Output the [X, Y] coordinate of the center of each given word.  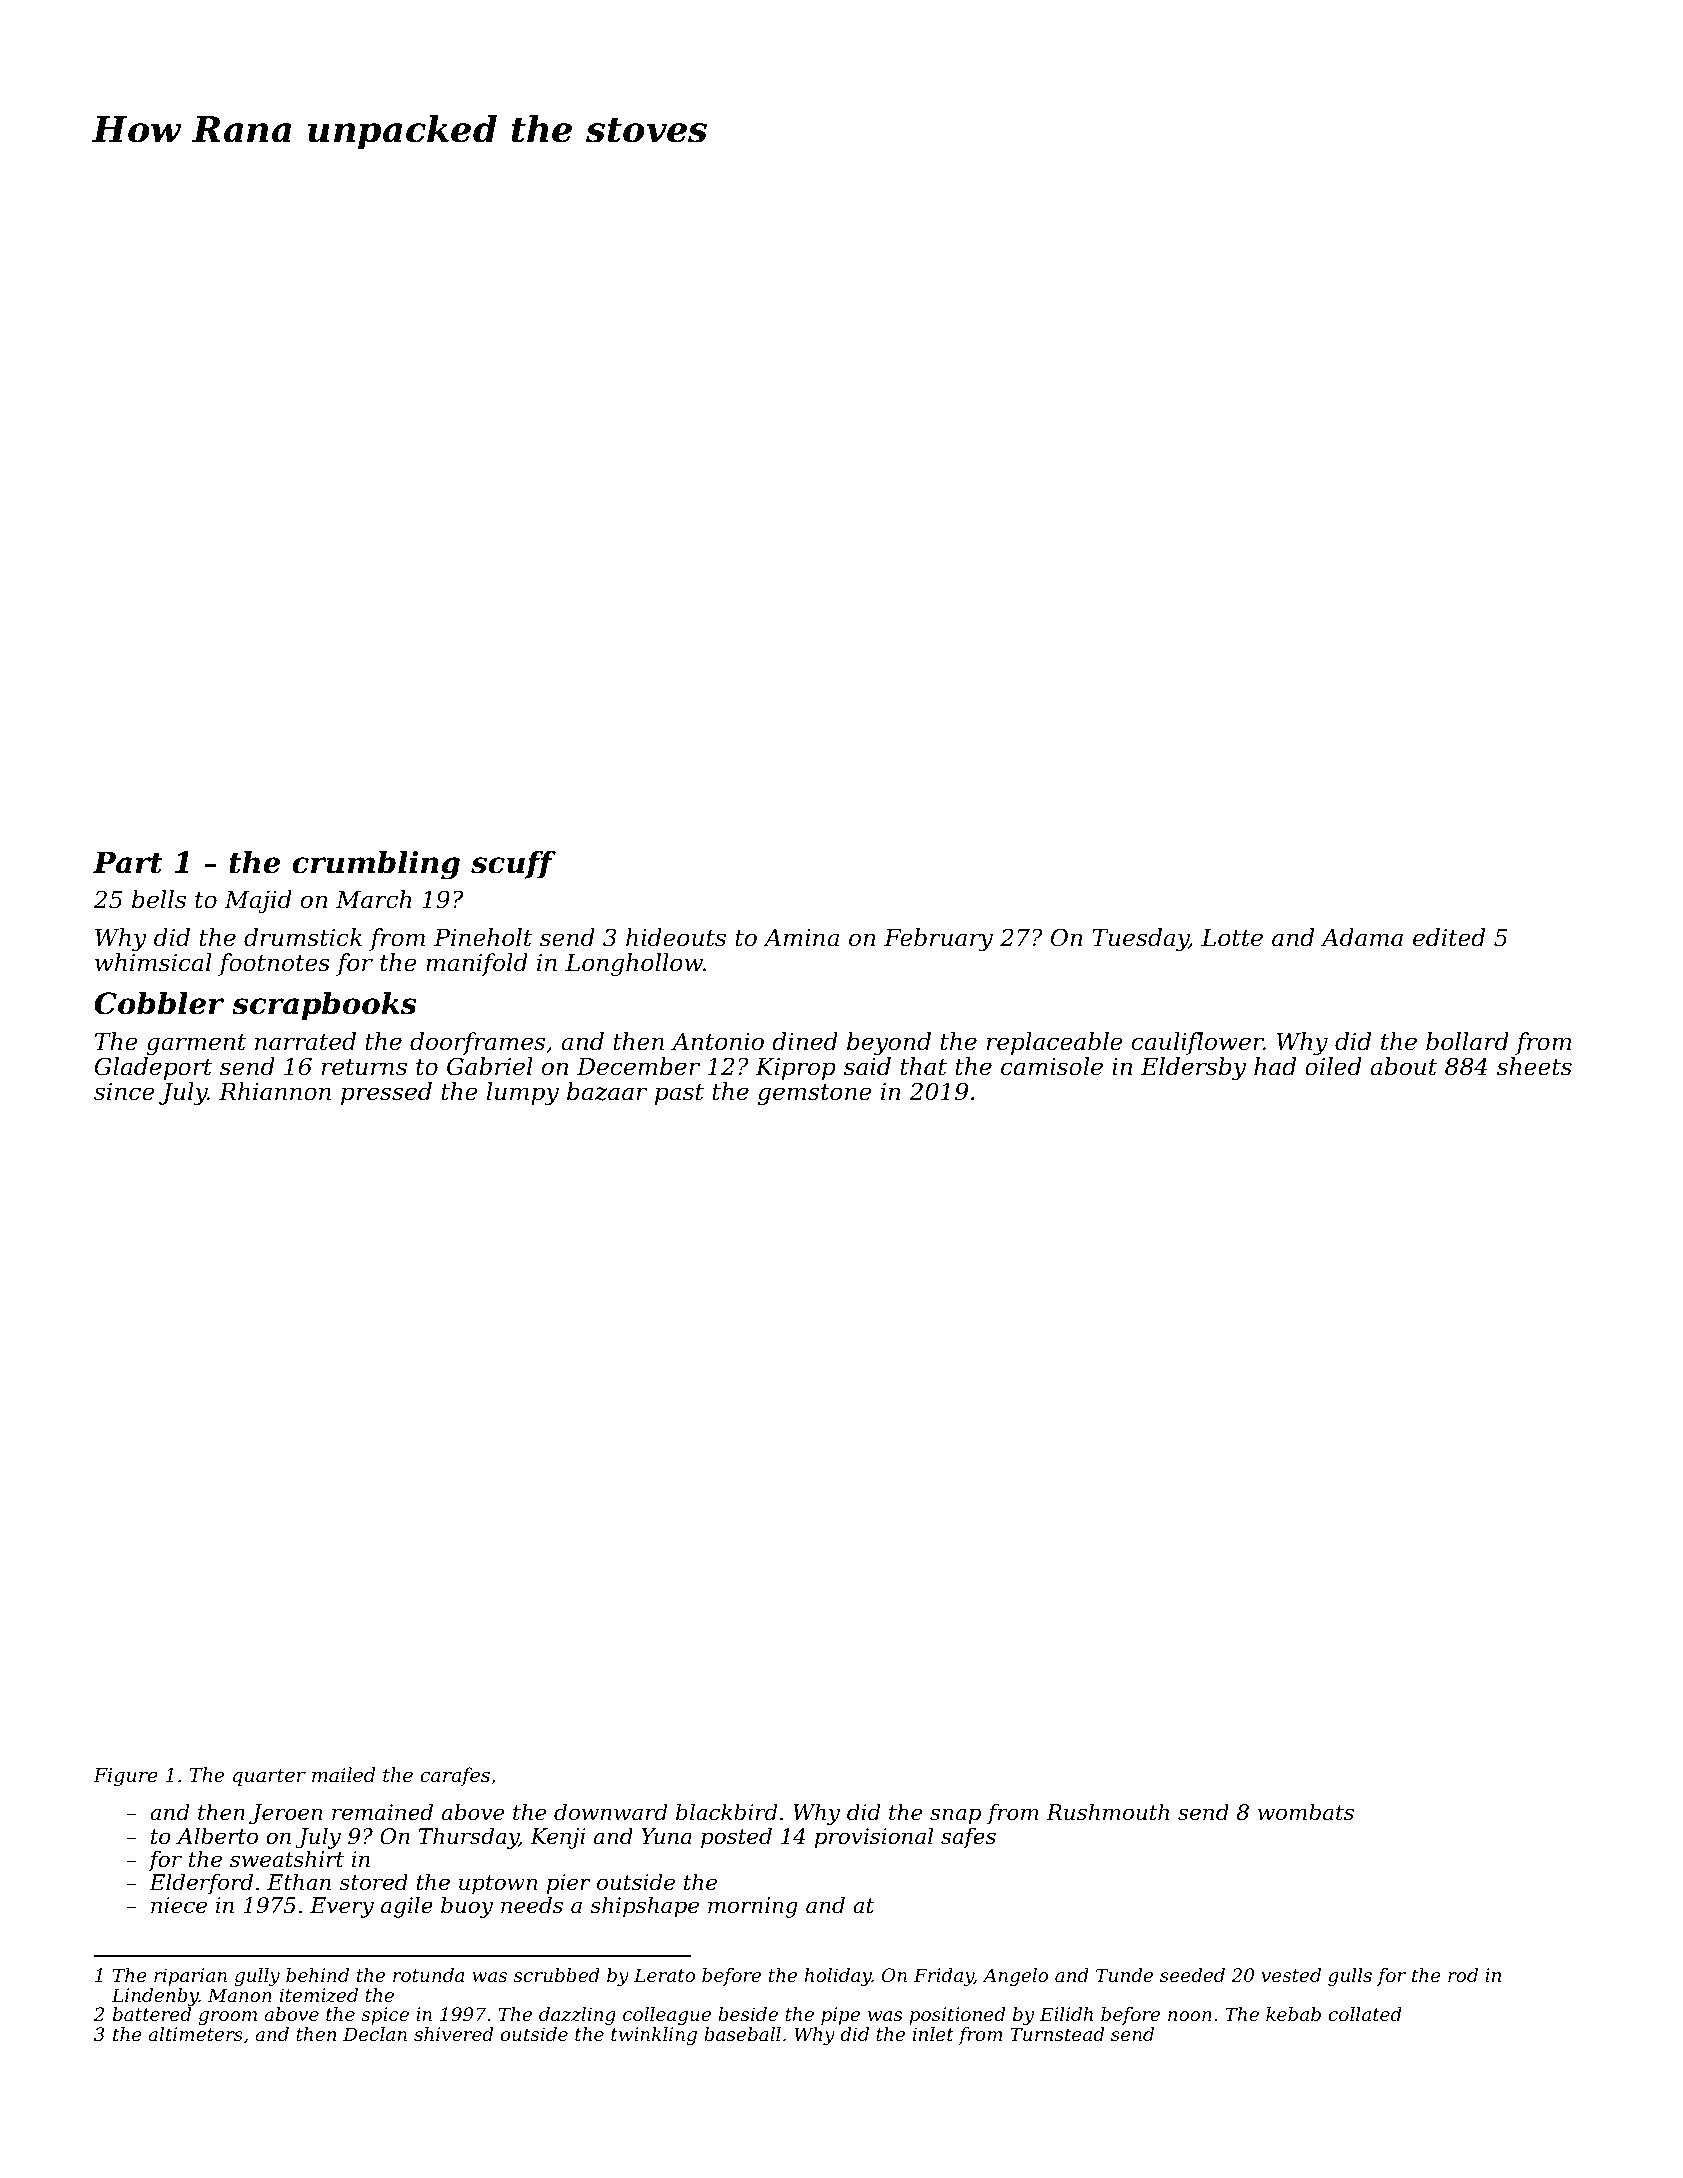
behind [317, 1975]
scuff [513, 865]
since [124, 1092]
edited [1449, 937]
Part [128, 862]
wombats [1306, 1812]
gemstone [815, 1094]
